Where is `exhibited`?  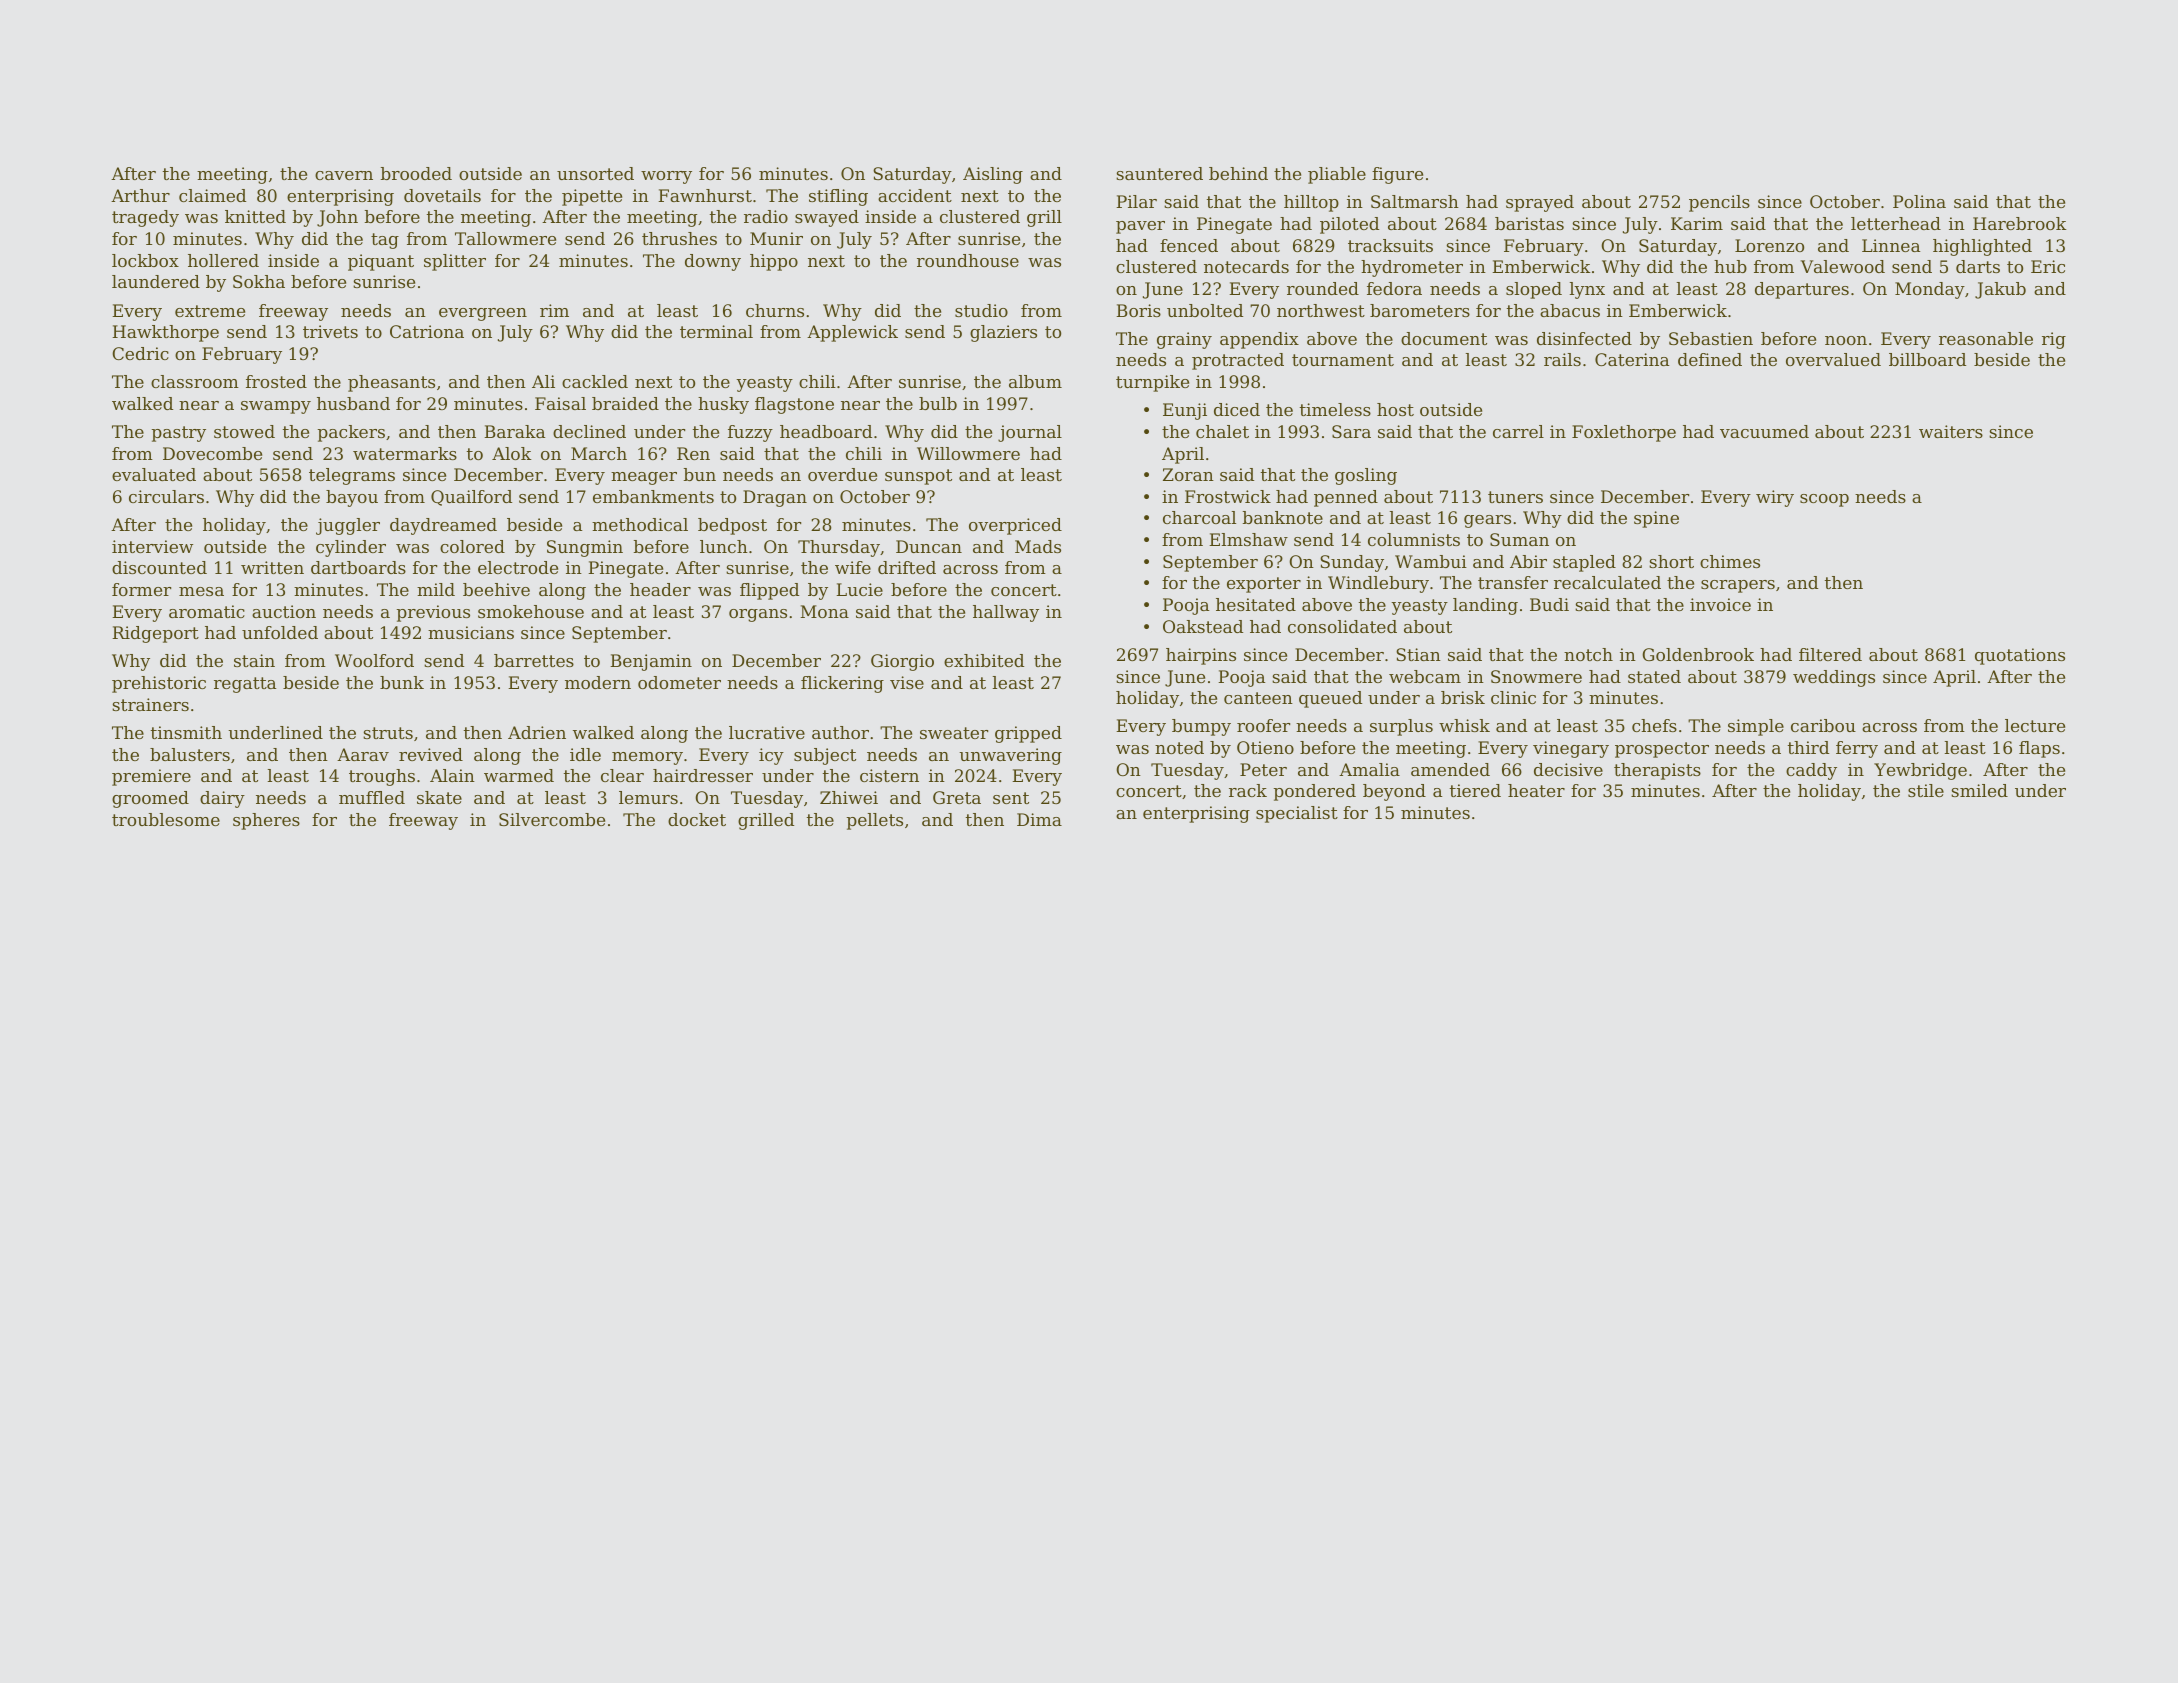
exhibited is located at coordinates (984, 660).
